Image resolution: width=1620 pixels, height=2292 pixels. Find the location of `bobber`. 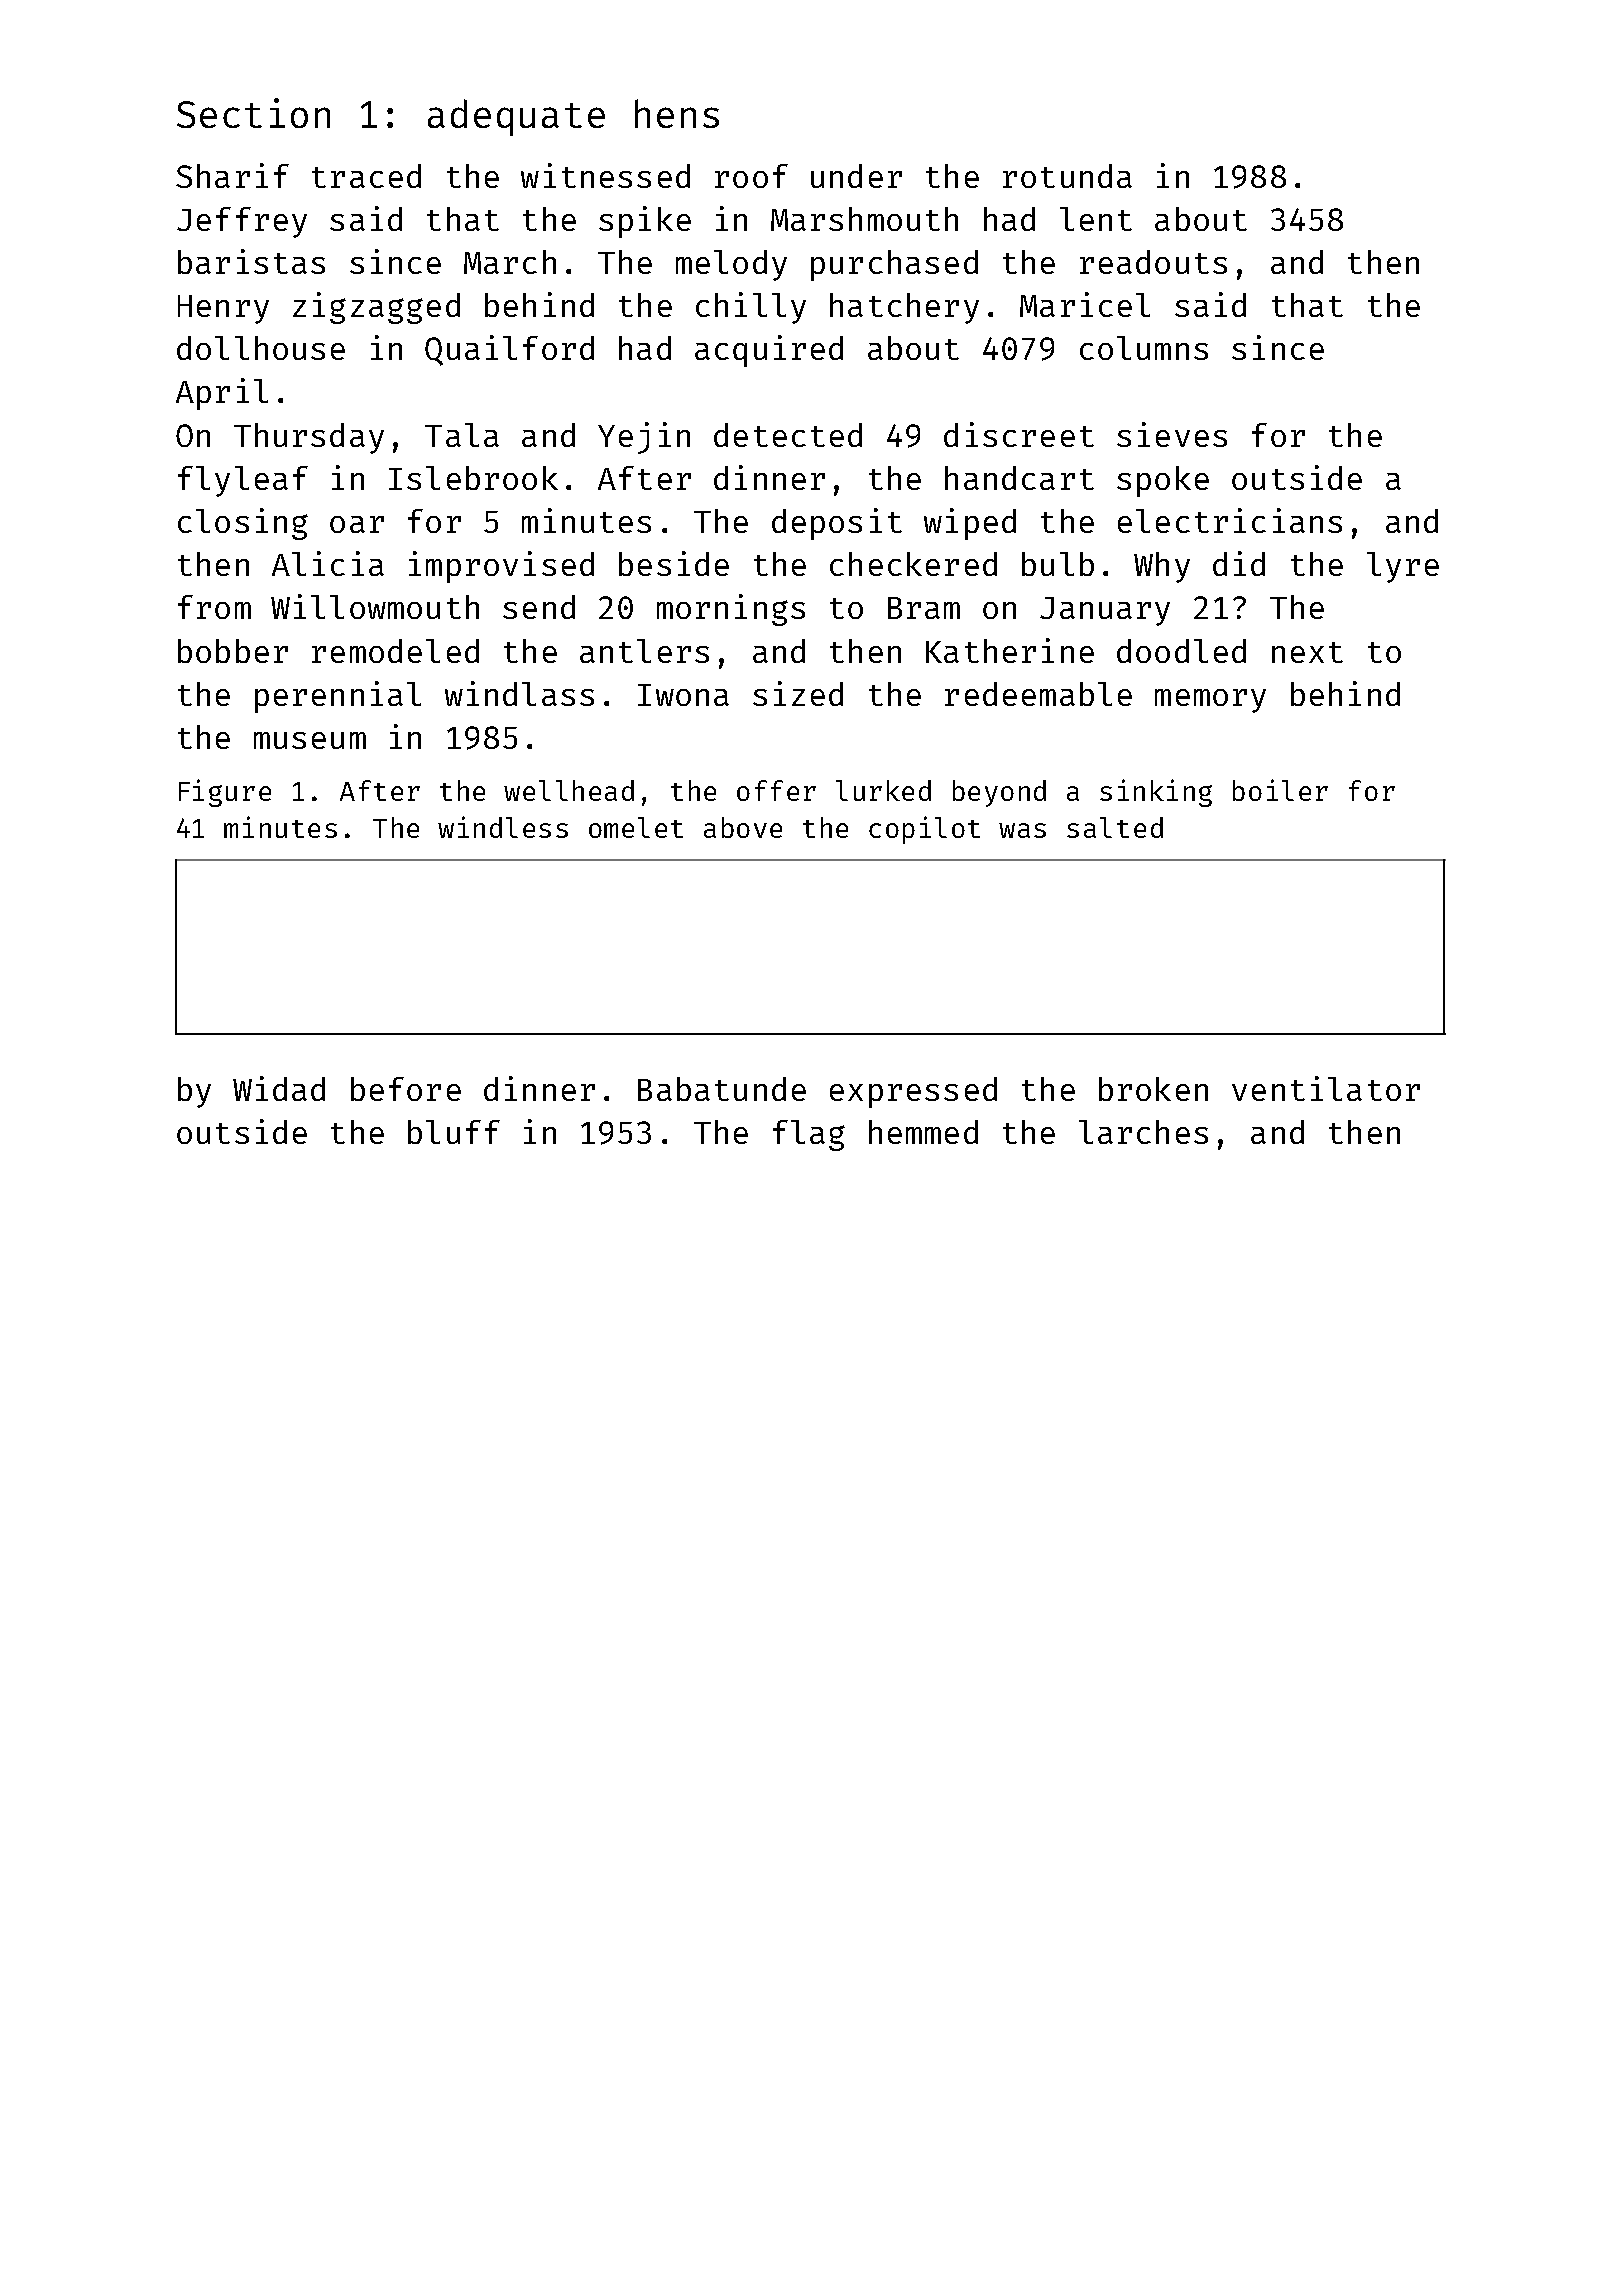

bobber is located at coordinates (233, 651).
